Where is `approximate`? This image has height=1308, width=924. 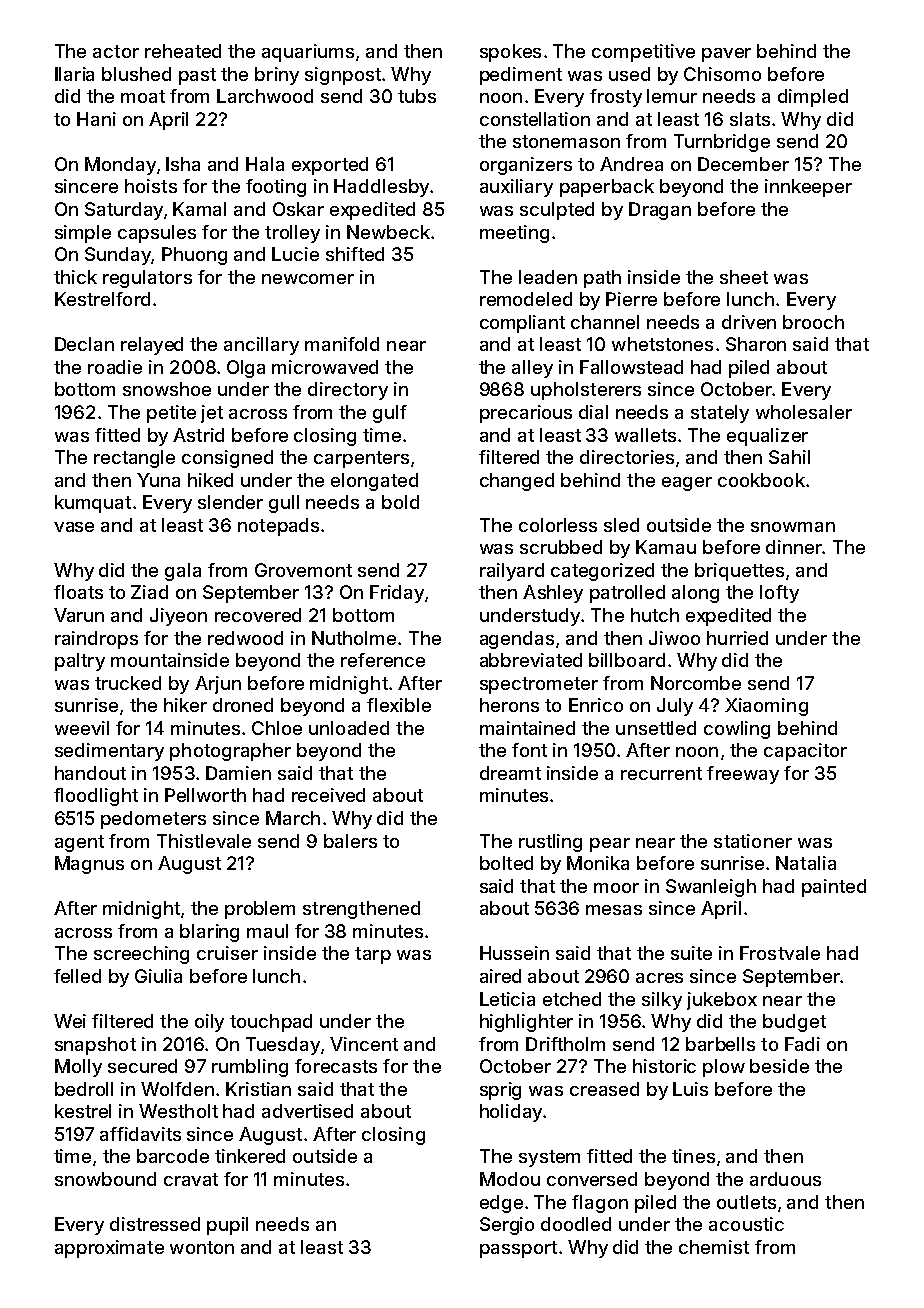
approximate is located at coordinates (109, 1249).
